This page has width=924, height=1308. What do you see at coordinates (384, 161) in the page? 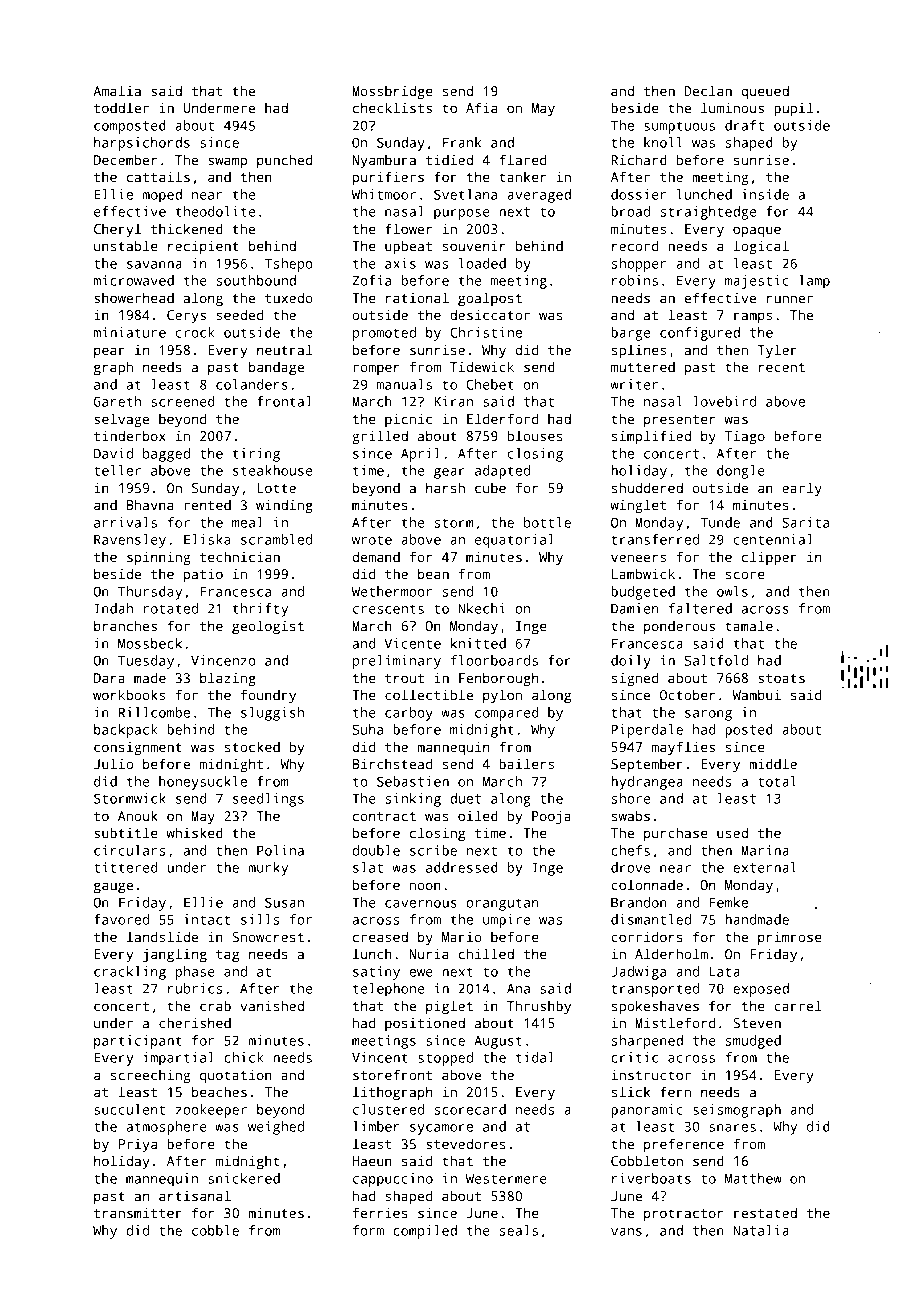
I see `Nyambura` at bounding box center [384, 161].
